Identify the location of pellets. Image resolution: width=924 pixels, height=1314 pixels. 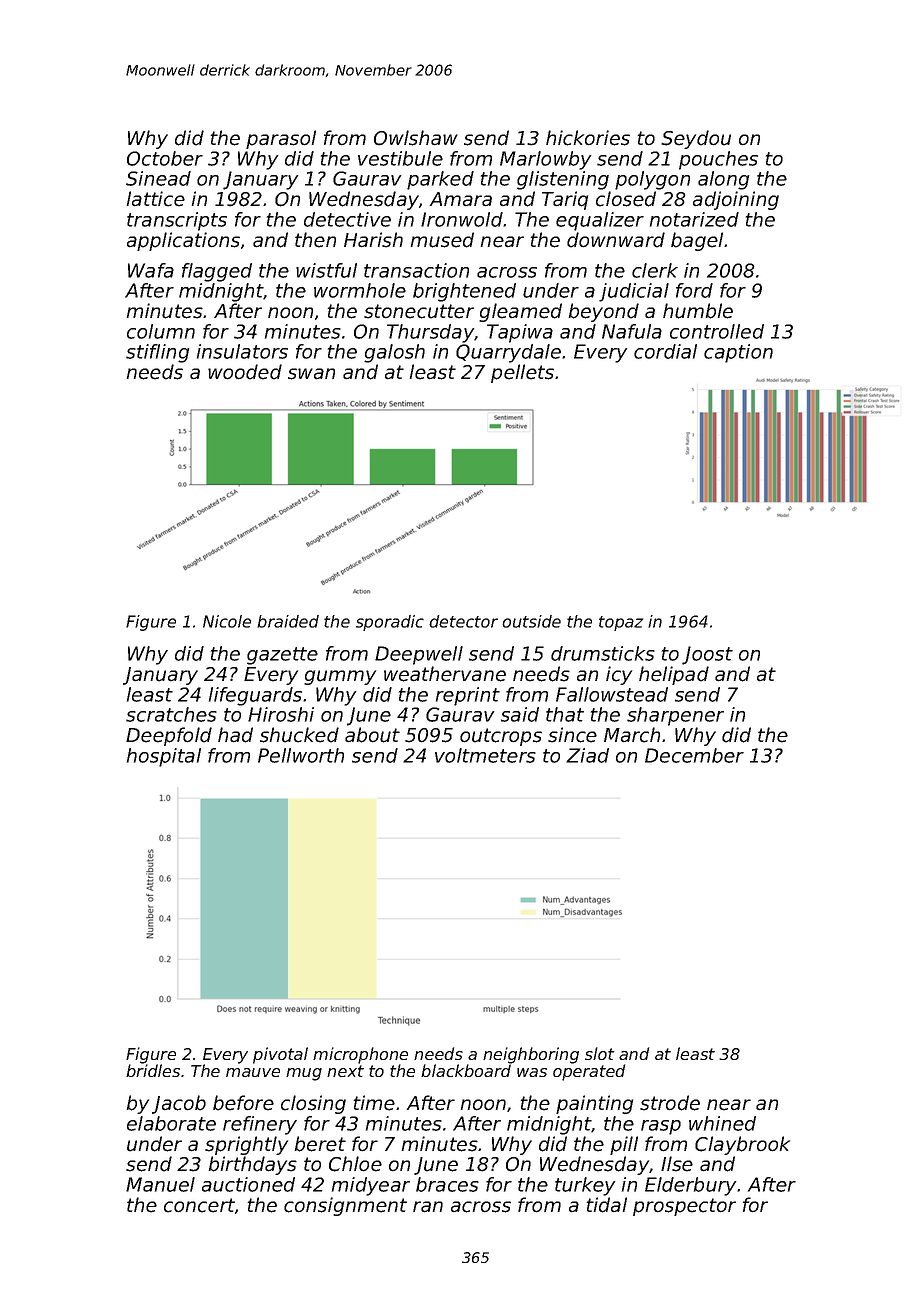
(522, 373).
